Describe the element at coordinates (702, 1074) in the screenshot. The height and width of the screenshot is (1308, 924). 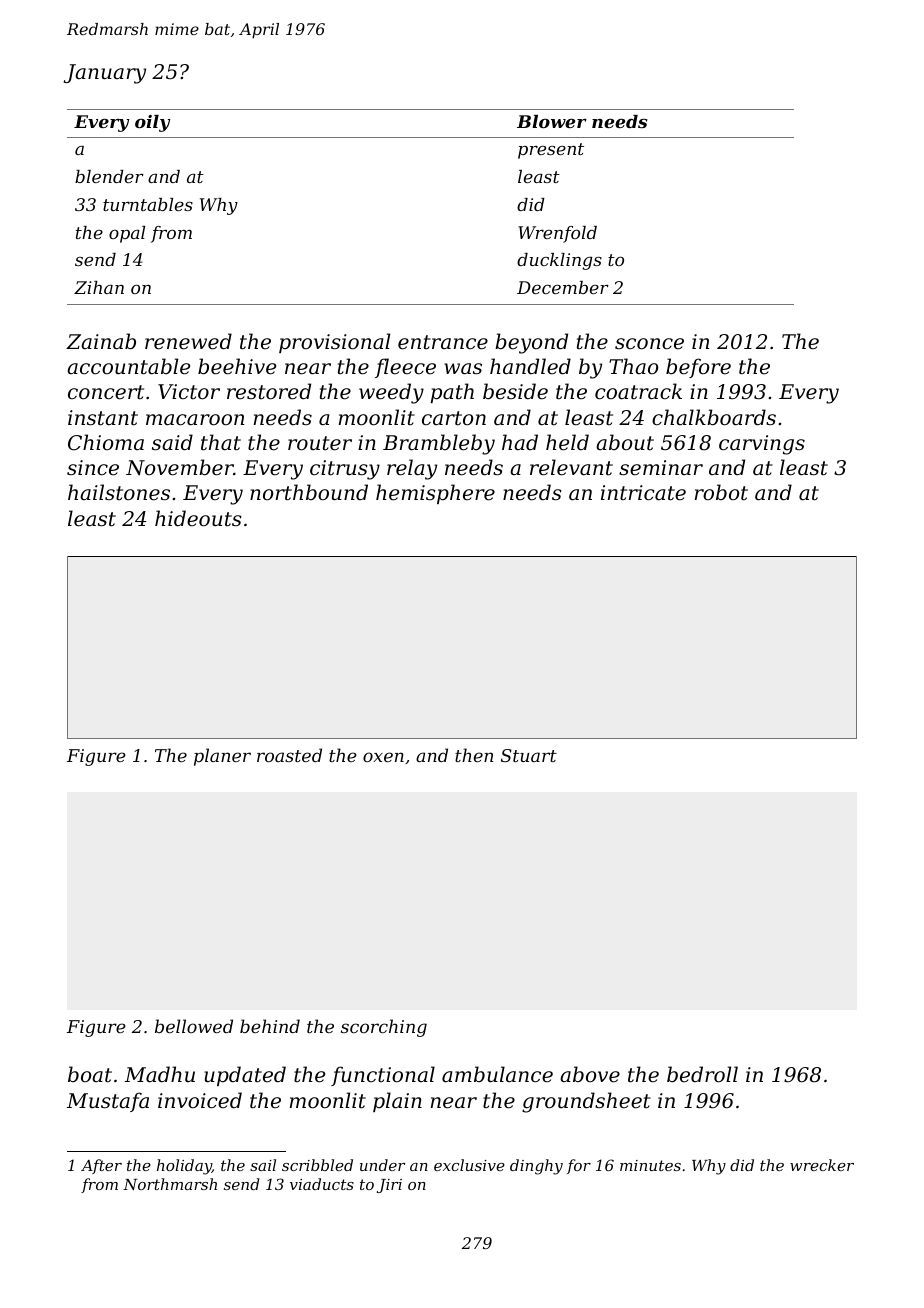
I see `bedroll` at that location.
